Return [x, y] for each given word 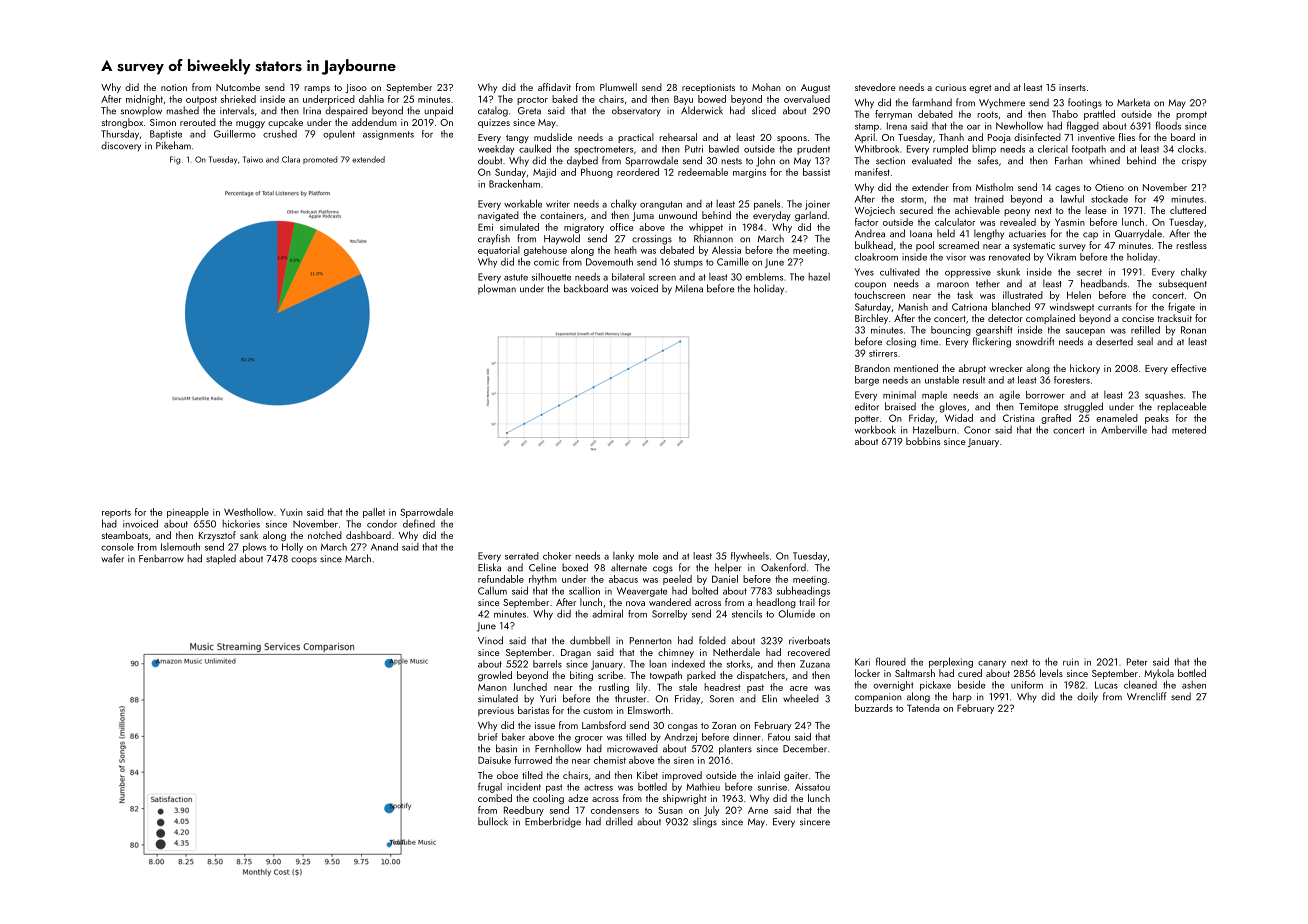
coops [304, 560]
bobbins [923, 441]
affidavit [554, 87]
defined [419, 523]
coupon [870, 285]
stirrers [883, 353]
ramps [317, 89]
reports [116, 513]
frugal [490, 787]
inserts [1072, 87]
